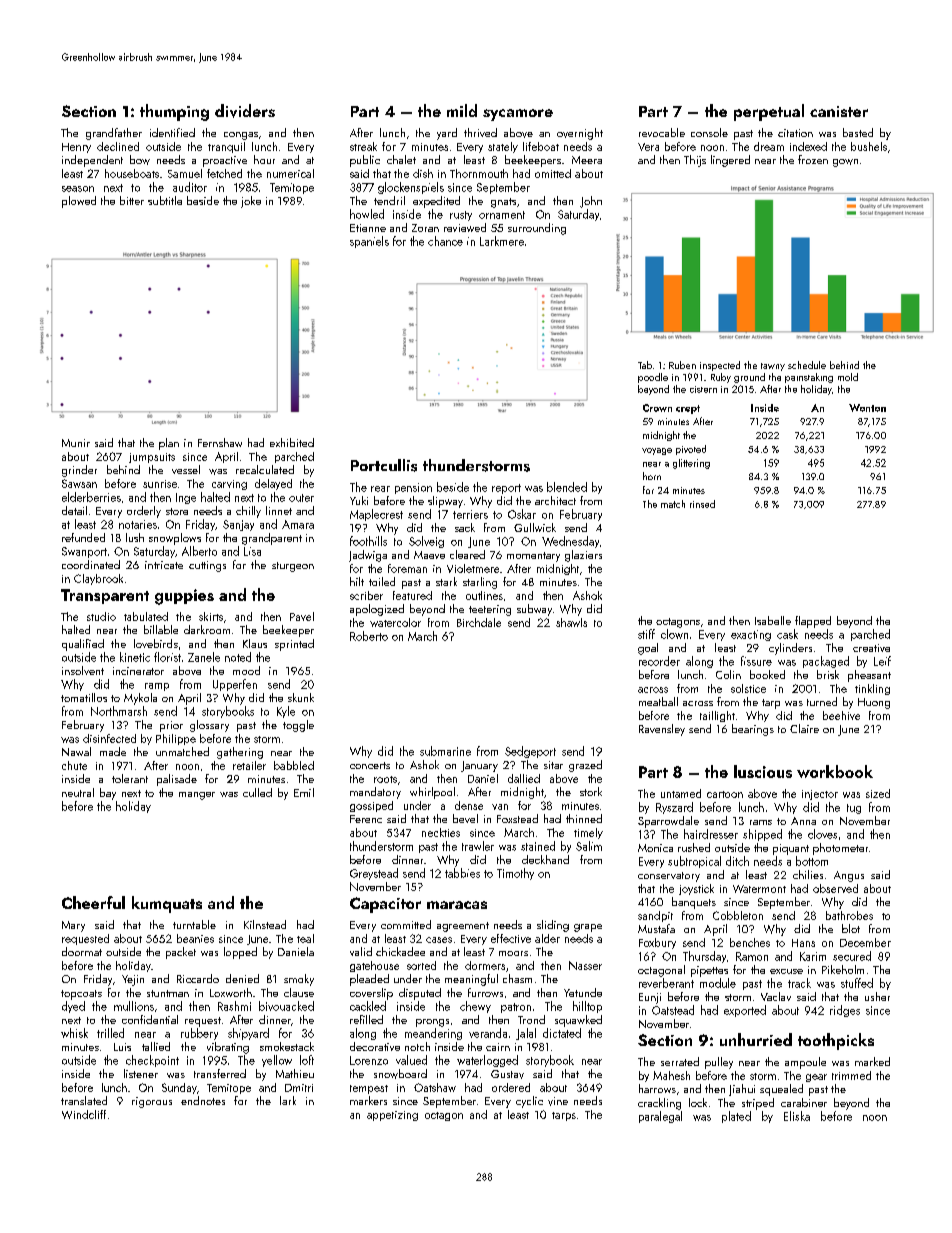  Describe the element at coordinates (702, 504) in the screenshot. I see `rinsed` at that location.
